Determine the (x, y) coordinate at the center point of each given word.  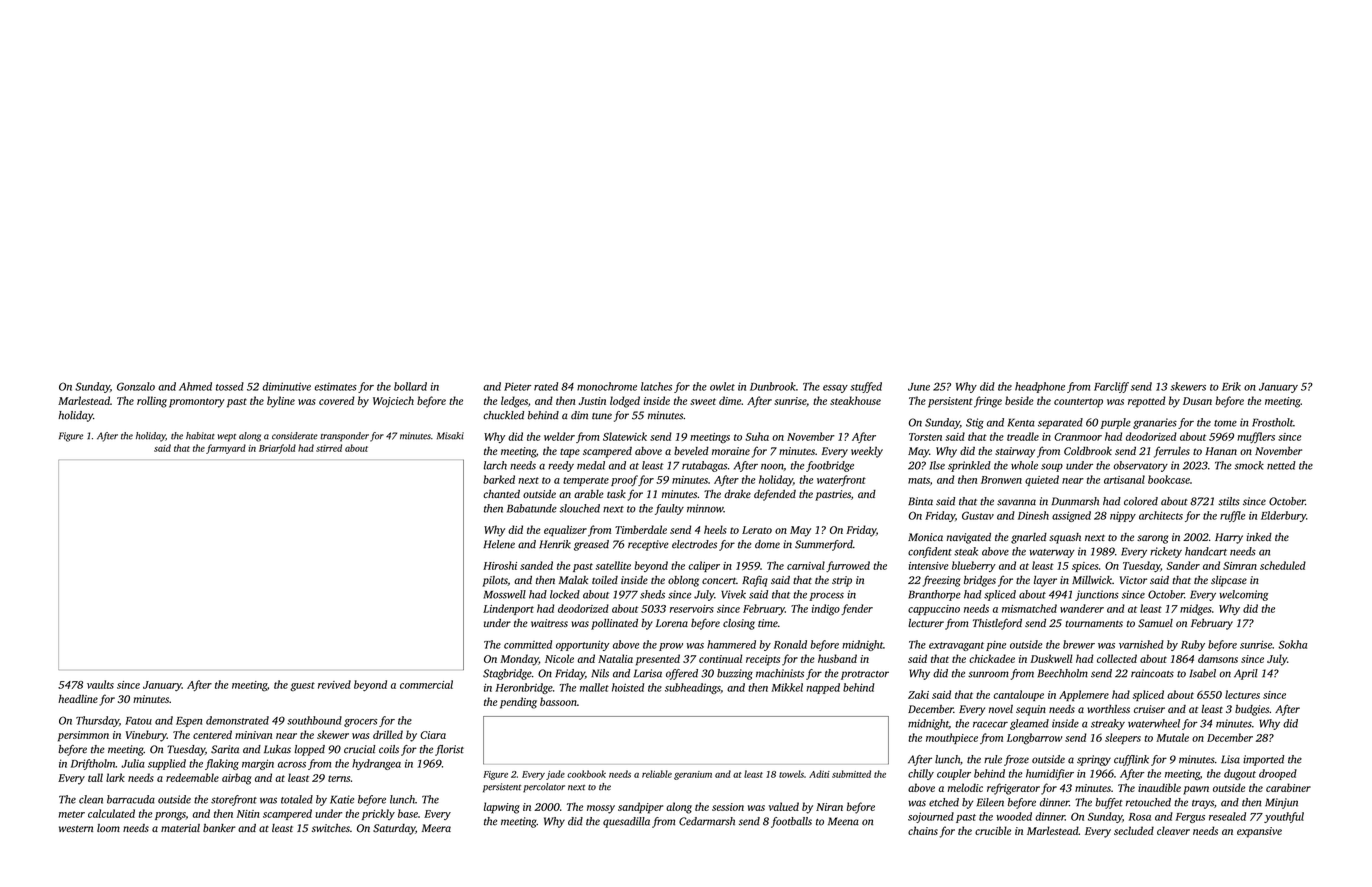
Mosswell (504, 594)
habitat (200, 436)
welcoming (1243, 595)
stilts (1229, 501)
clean (91, 799)
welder (559, 436)
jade (555, 775)
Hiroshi (500, 565)
